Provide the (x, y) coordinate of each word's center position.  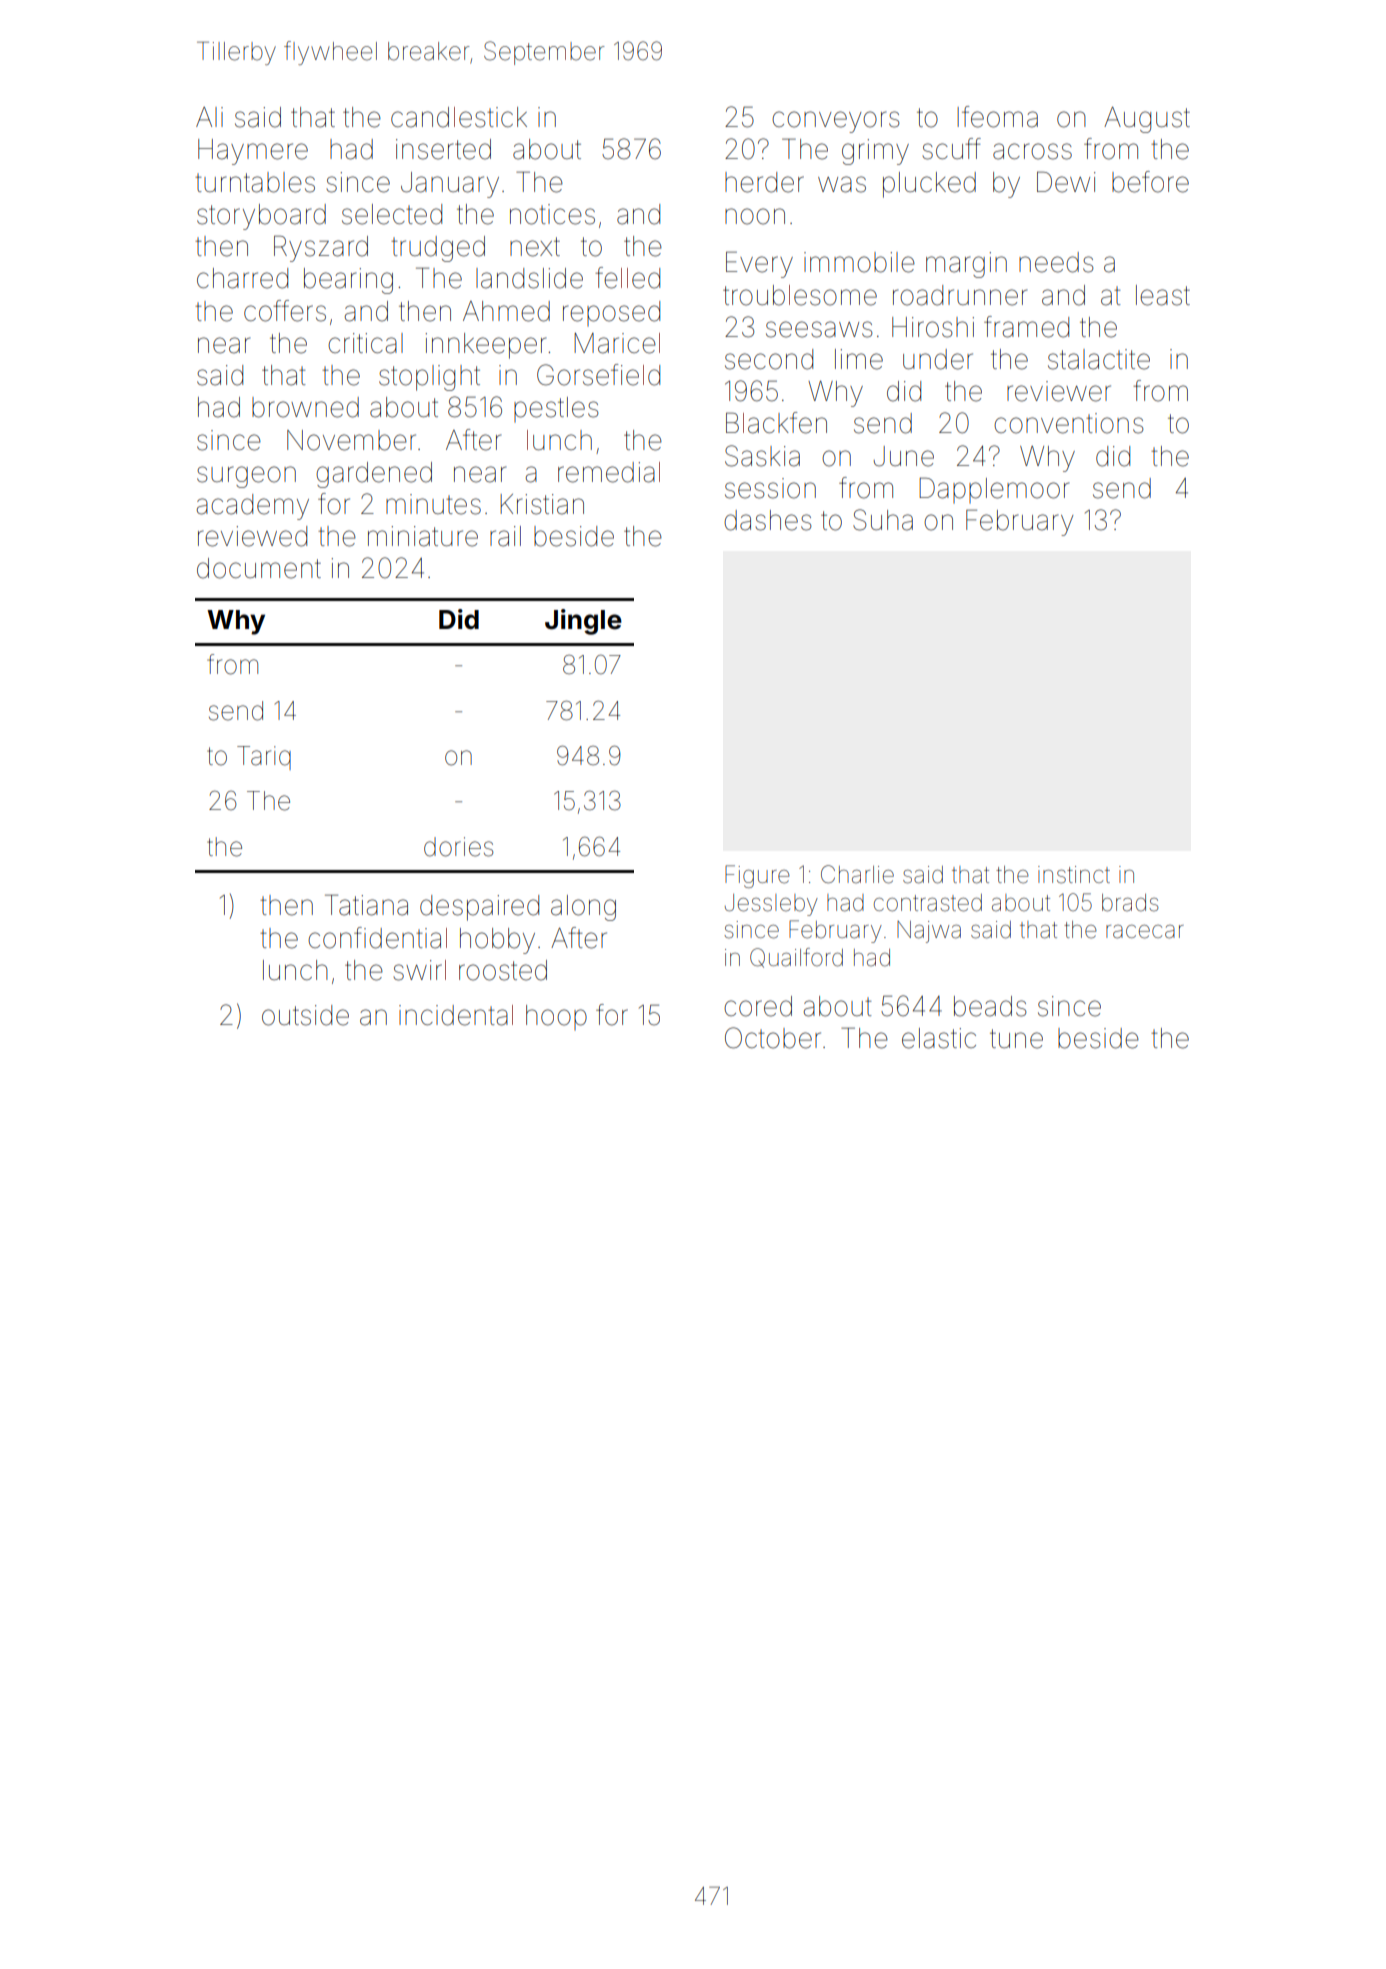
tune (1016, 1039)
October (773, 1038)
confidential (377, 938)
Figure (757, 876)
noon (755, 216)
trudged (438, 249)
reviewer (1059, 391)
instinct (1074, 875)
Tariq (264, 758)
